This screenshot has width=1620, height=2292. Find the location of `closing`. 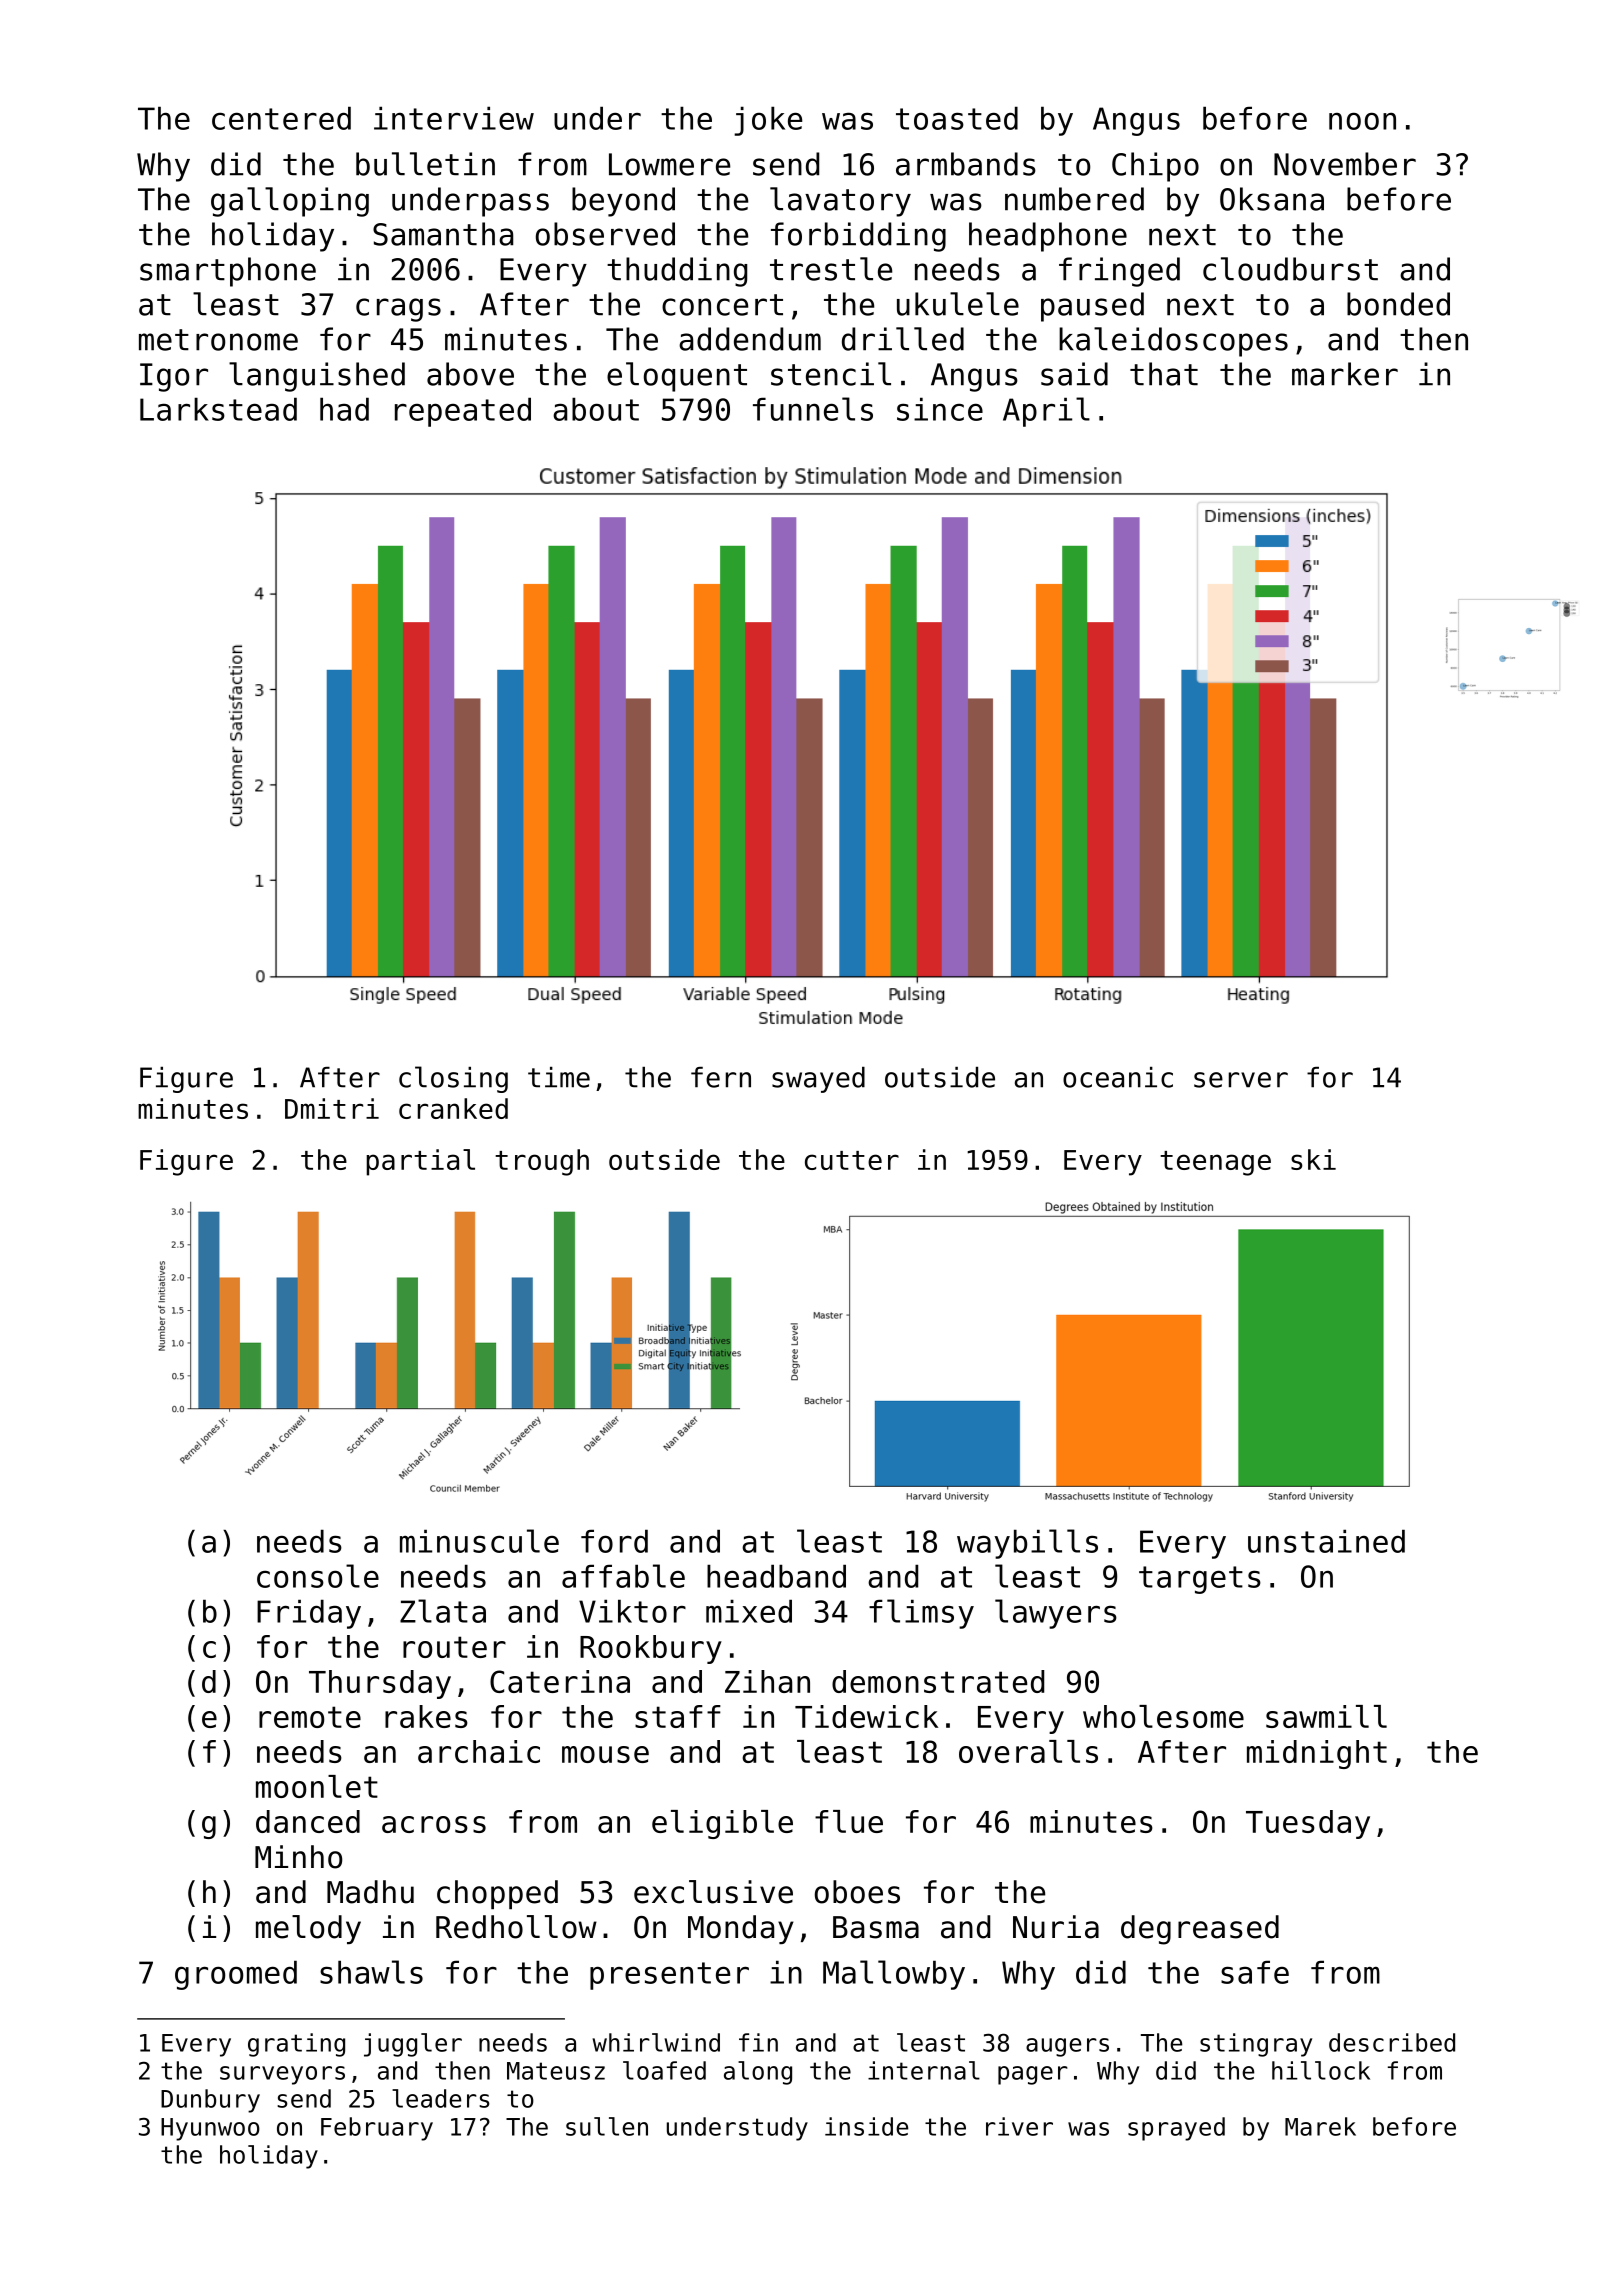

closing is located at coordinates (453, 1079).
